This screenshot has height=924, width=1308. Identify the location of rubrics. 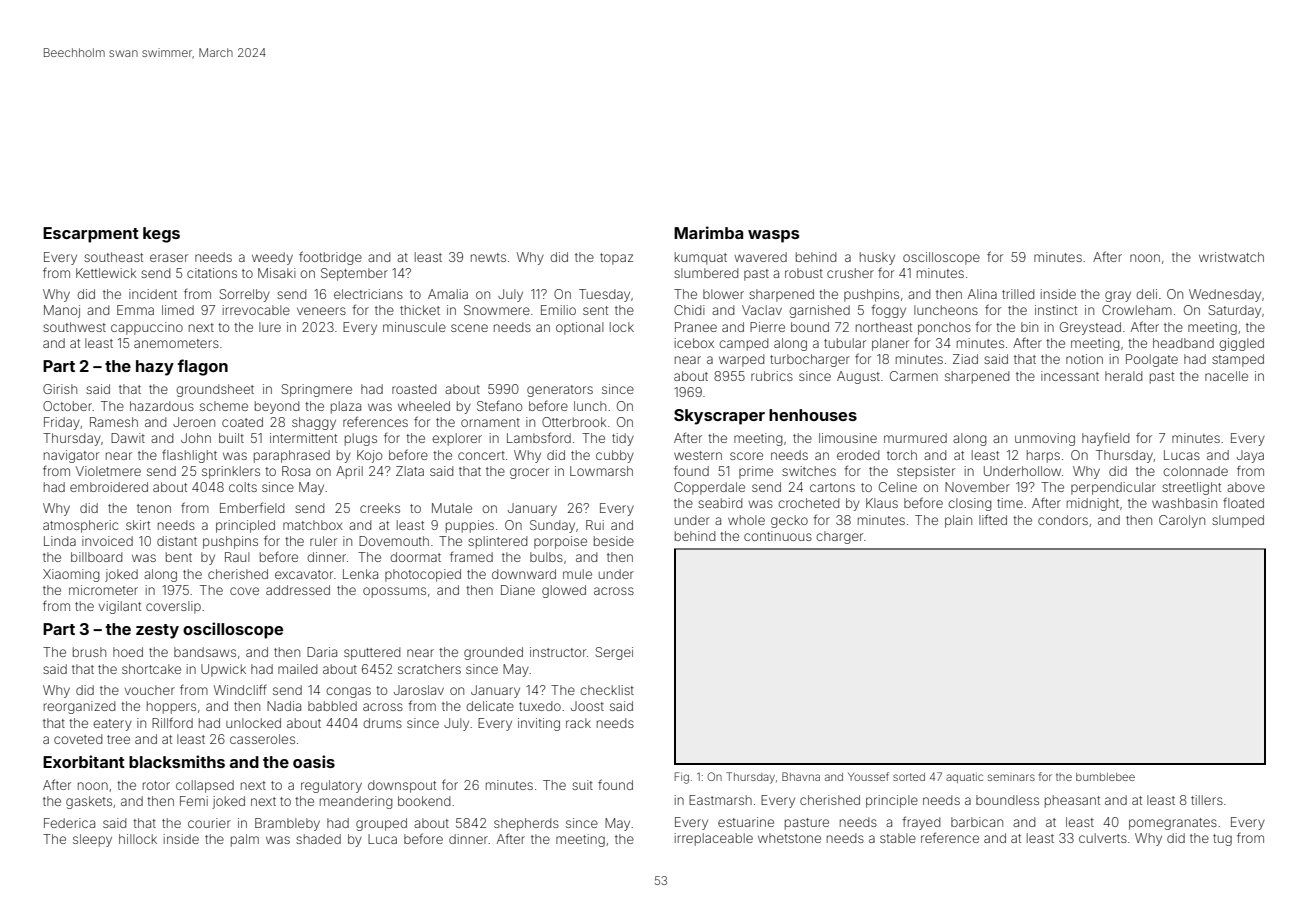
(772, 376).
